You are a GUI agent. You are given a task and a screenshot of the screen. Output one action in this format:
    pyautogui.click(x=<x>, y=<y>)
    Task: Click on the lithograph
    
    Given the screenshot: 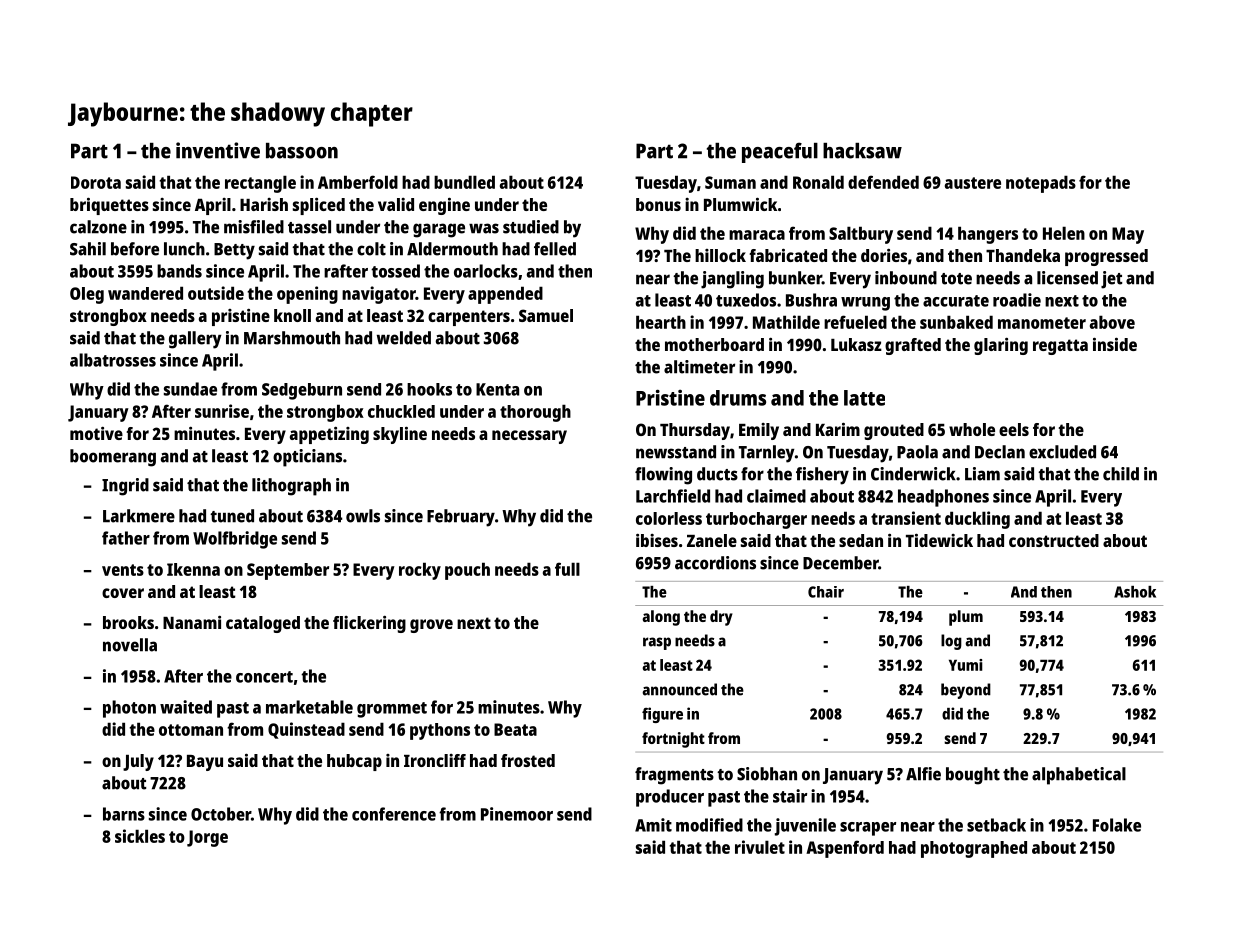 What is the action you would take?
    pyautogui.click(x=291, y=487)
